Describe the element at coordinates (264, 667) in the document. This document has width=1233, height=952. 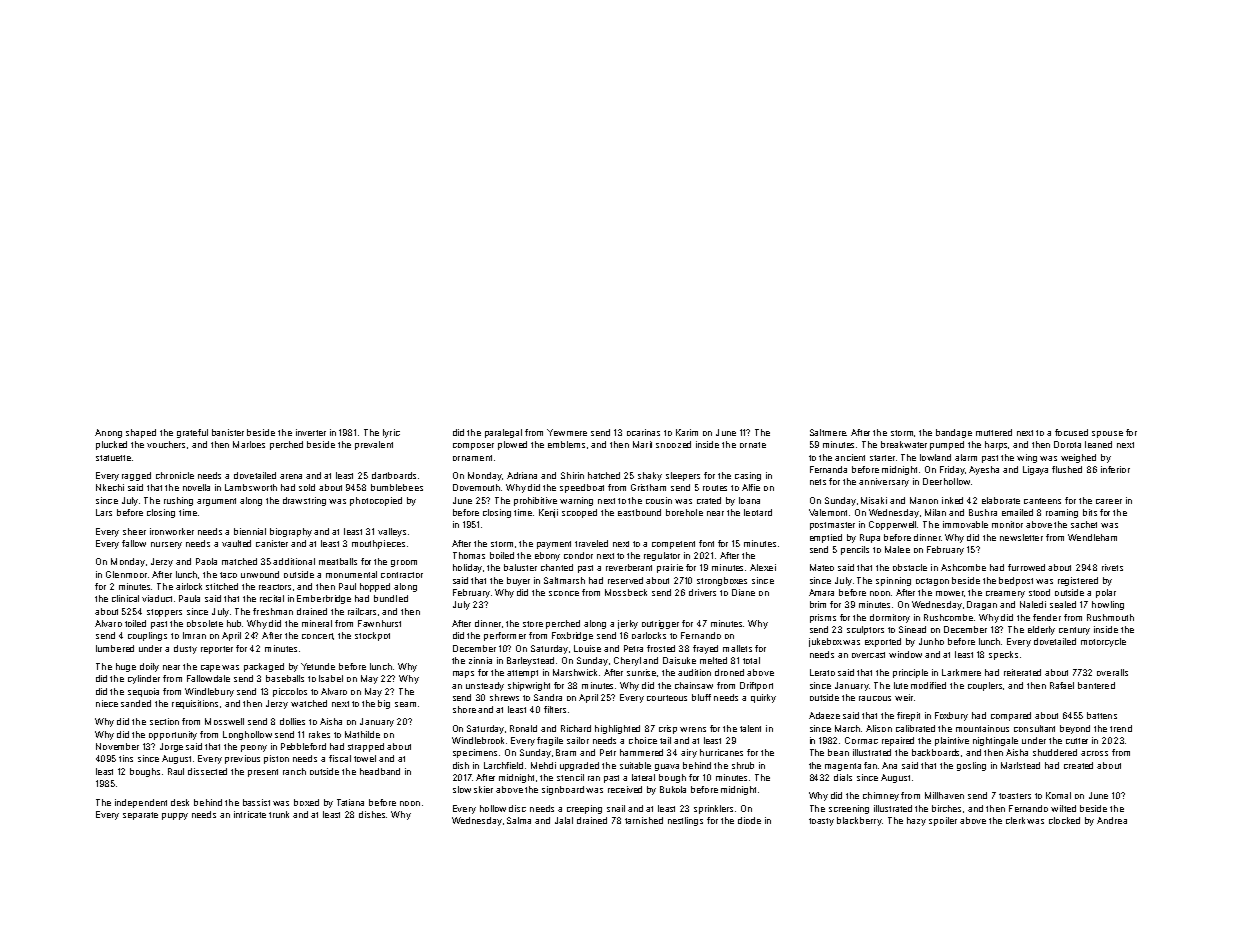
I see `packaged` at that location.
